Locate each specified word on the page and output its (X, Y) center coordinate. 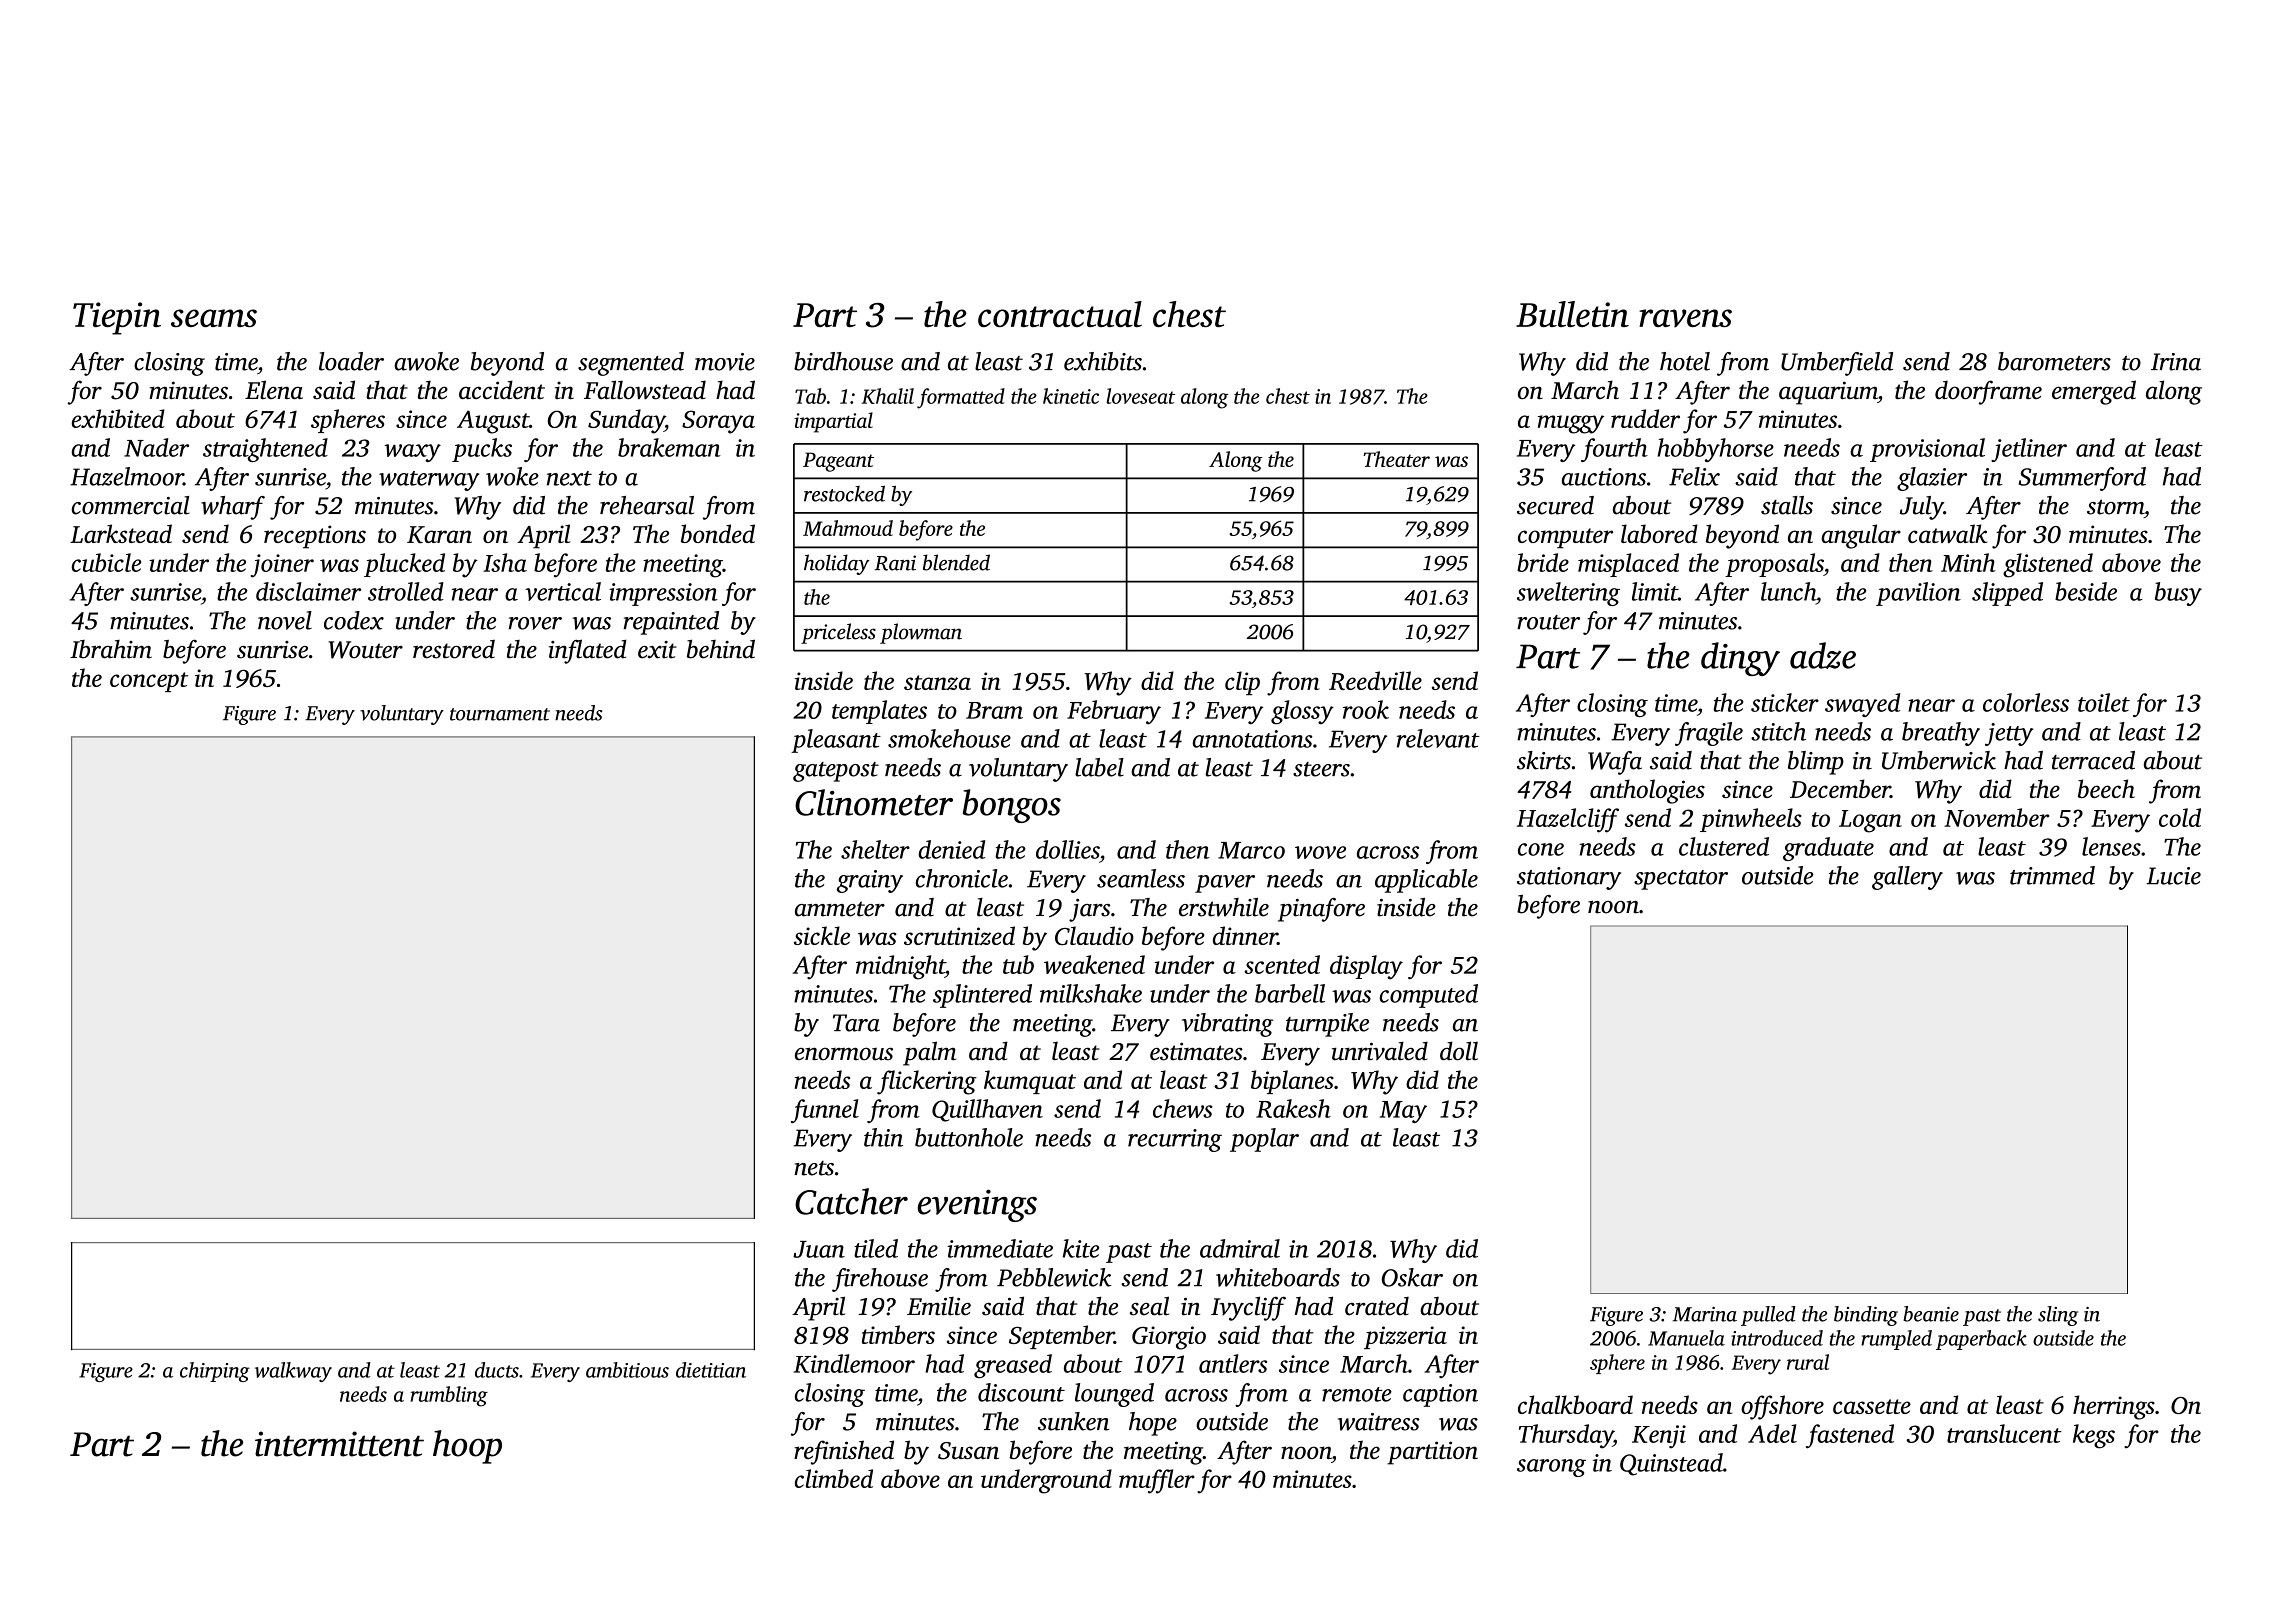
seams (214, 318)
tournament (500, 714)
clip (1242, 683)
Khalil (888, 396)
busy (2178, 594)
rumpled (1896, 1340)
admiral (1240, 1248)
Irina (2176, 362)
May (1403, 1112)
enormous (844, 1054)
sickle (822, 935)
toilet (2104, 702)
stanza (937, 682)
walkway (293, 1372)
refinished (844, 1452)
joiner (282, 566)
